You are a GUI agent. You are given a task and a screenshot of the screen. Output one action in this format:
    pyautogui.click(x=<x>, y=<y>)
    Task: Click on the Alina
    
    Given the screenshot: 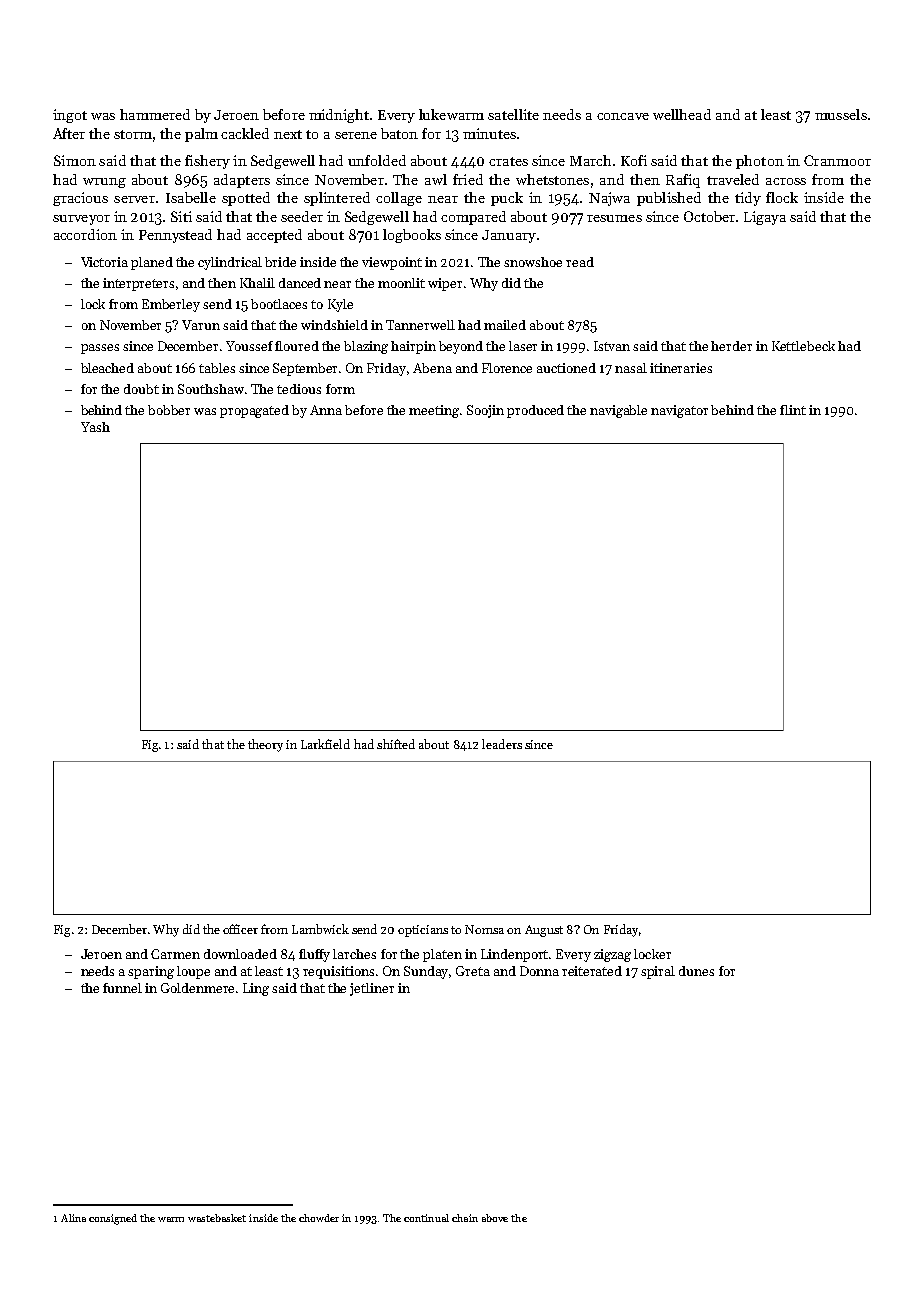 What is the action you would take?
    pyautogui.click(x=73, y=1218)
